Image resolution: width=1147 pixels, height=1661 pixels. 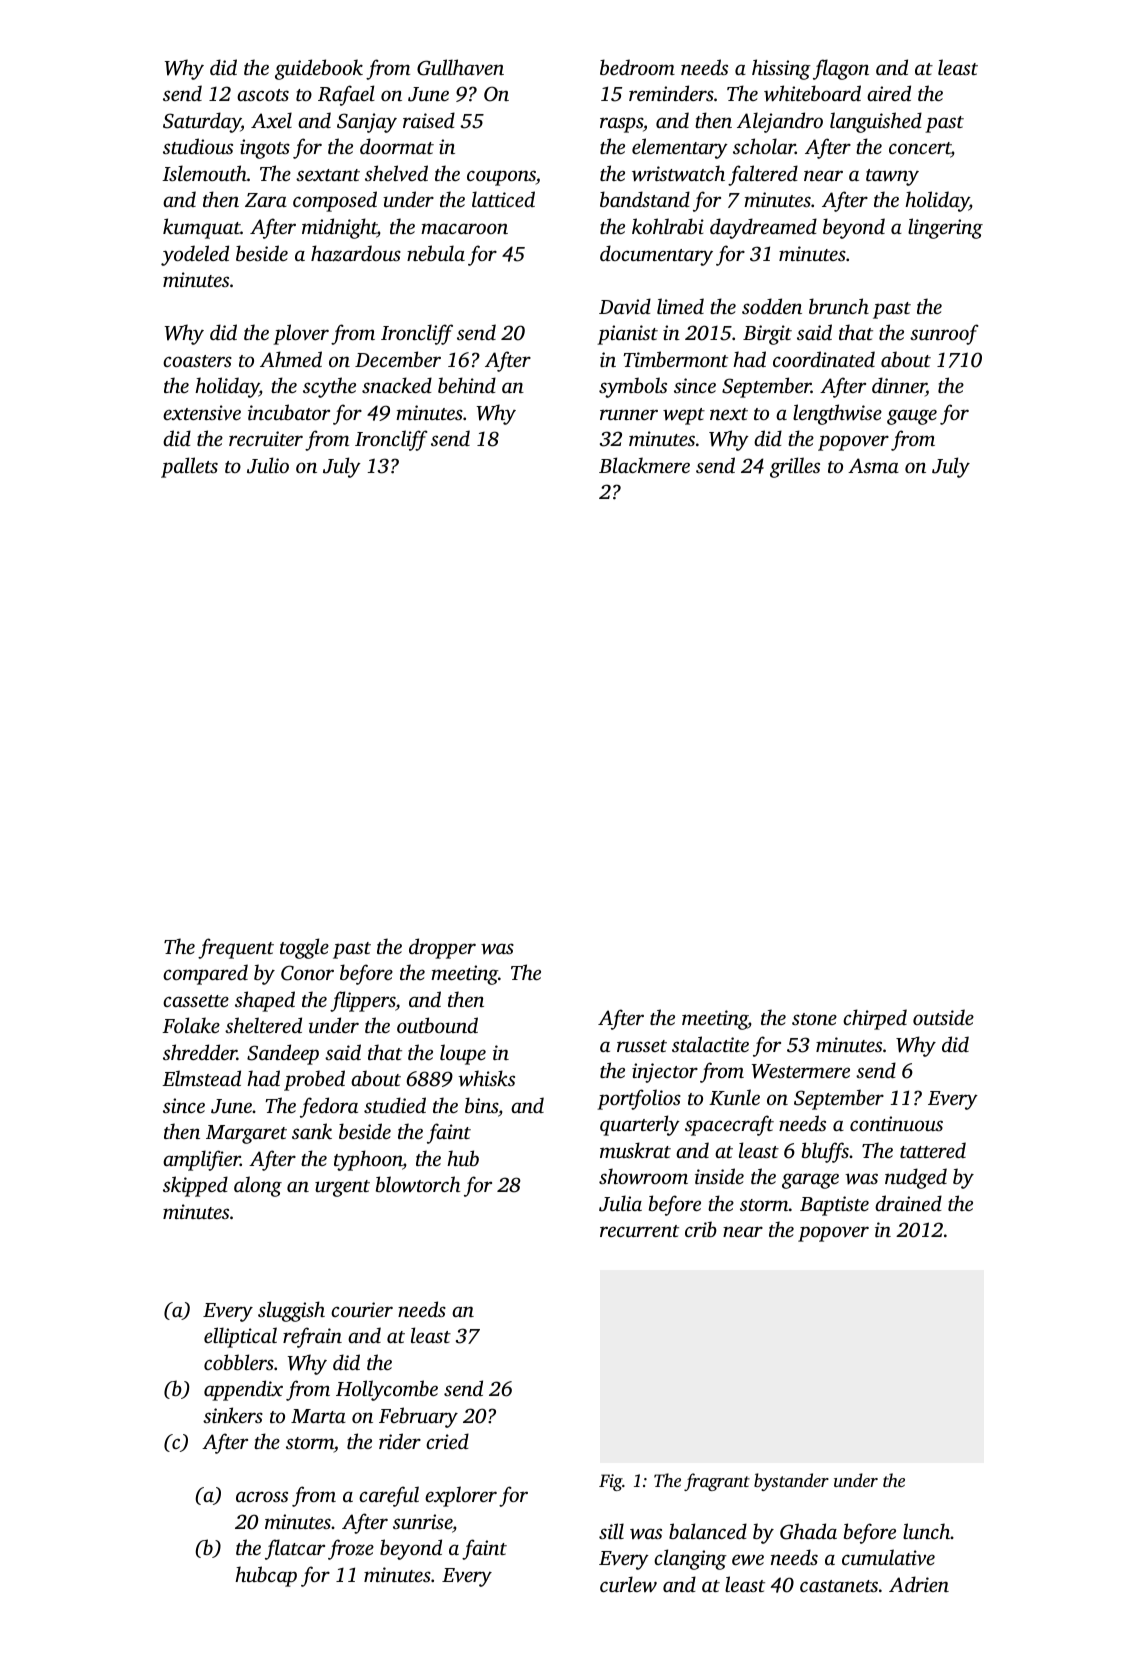 What do you see at coordinates (927, 1531) in the image?
I see `lunch` at bounding box center [927, 1531].
